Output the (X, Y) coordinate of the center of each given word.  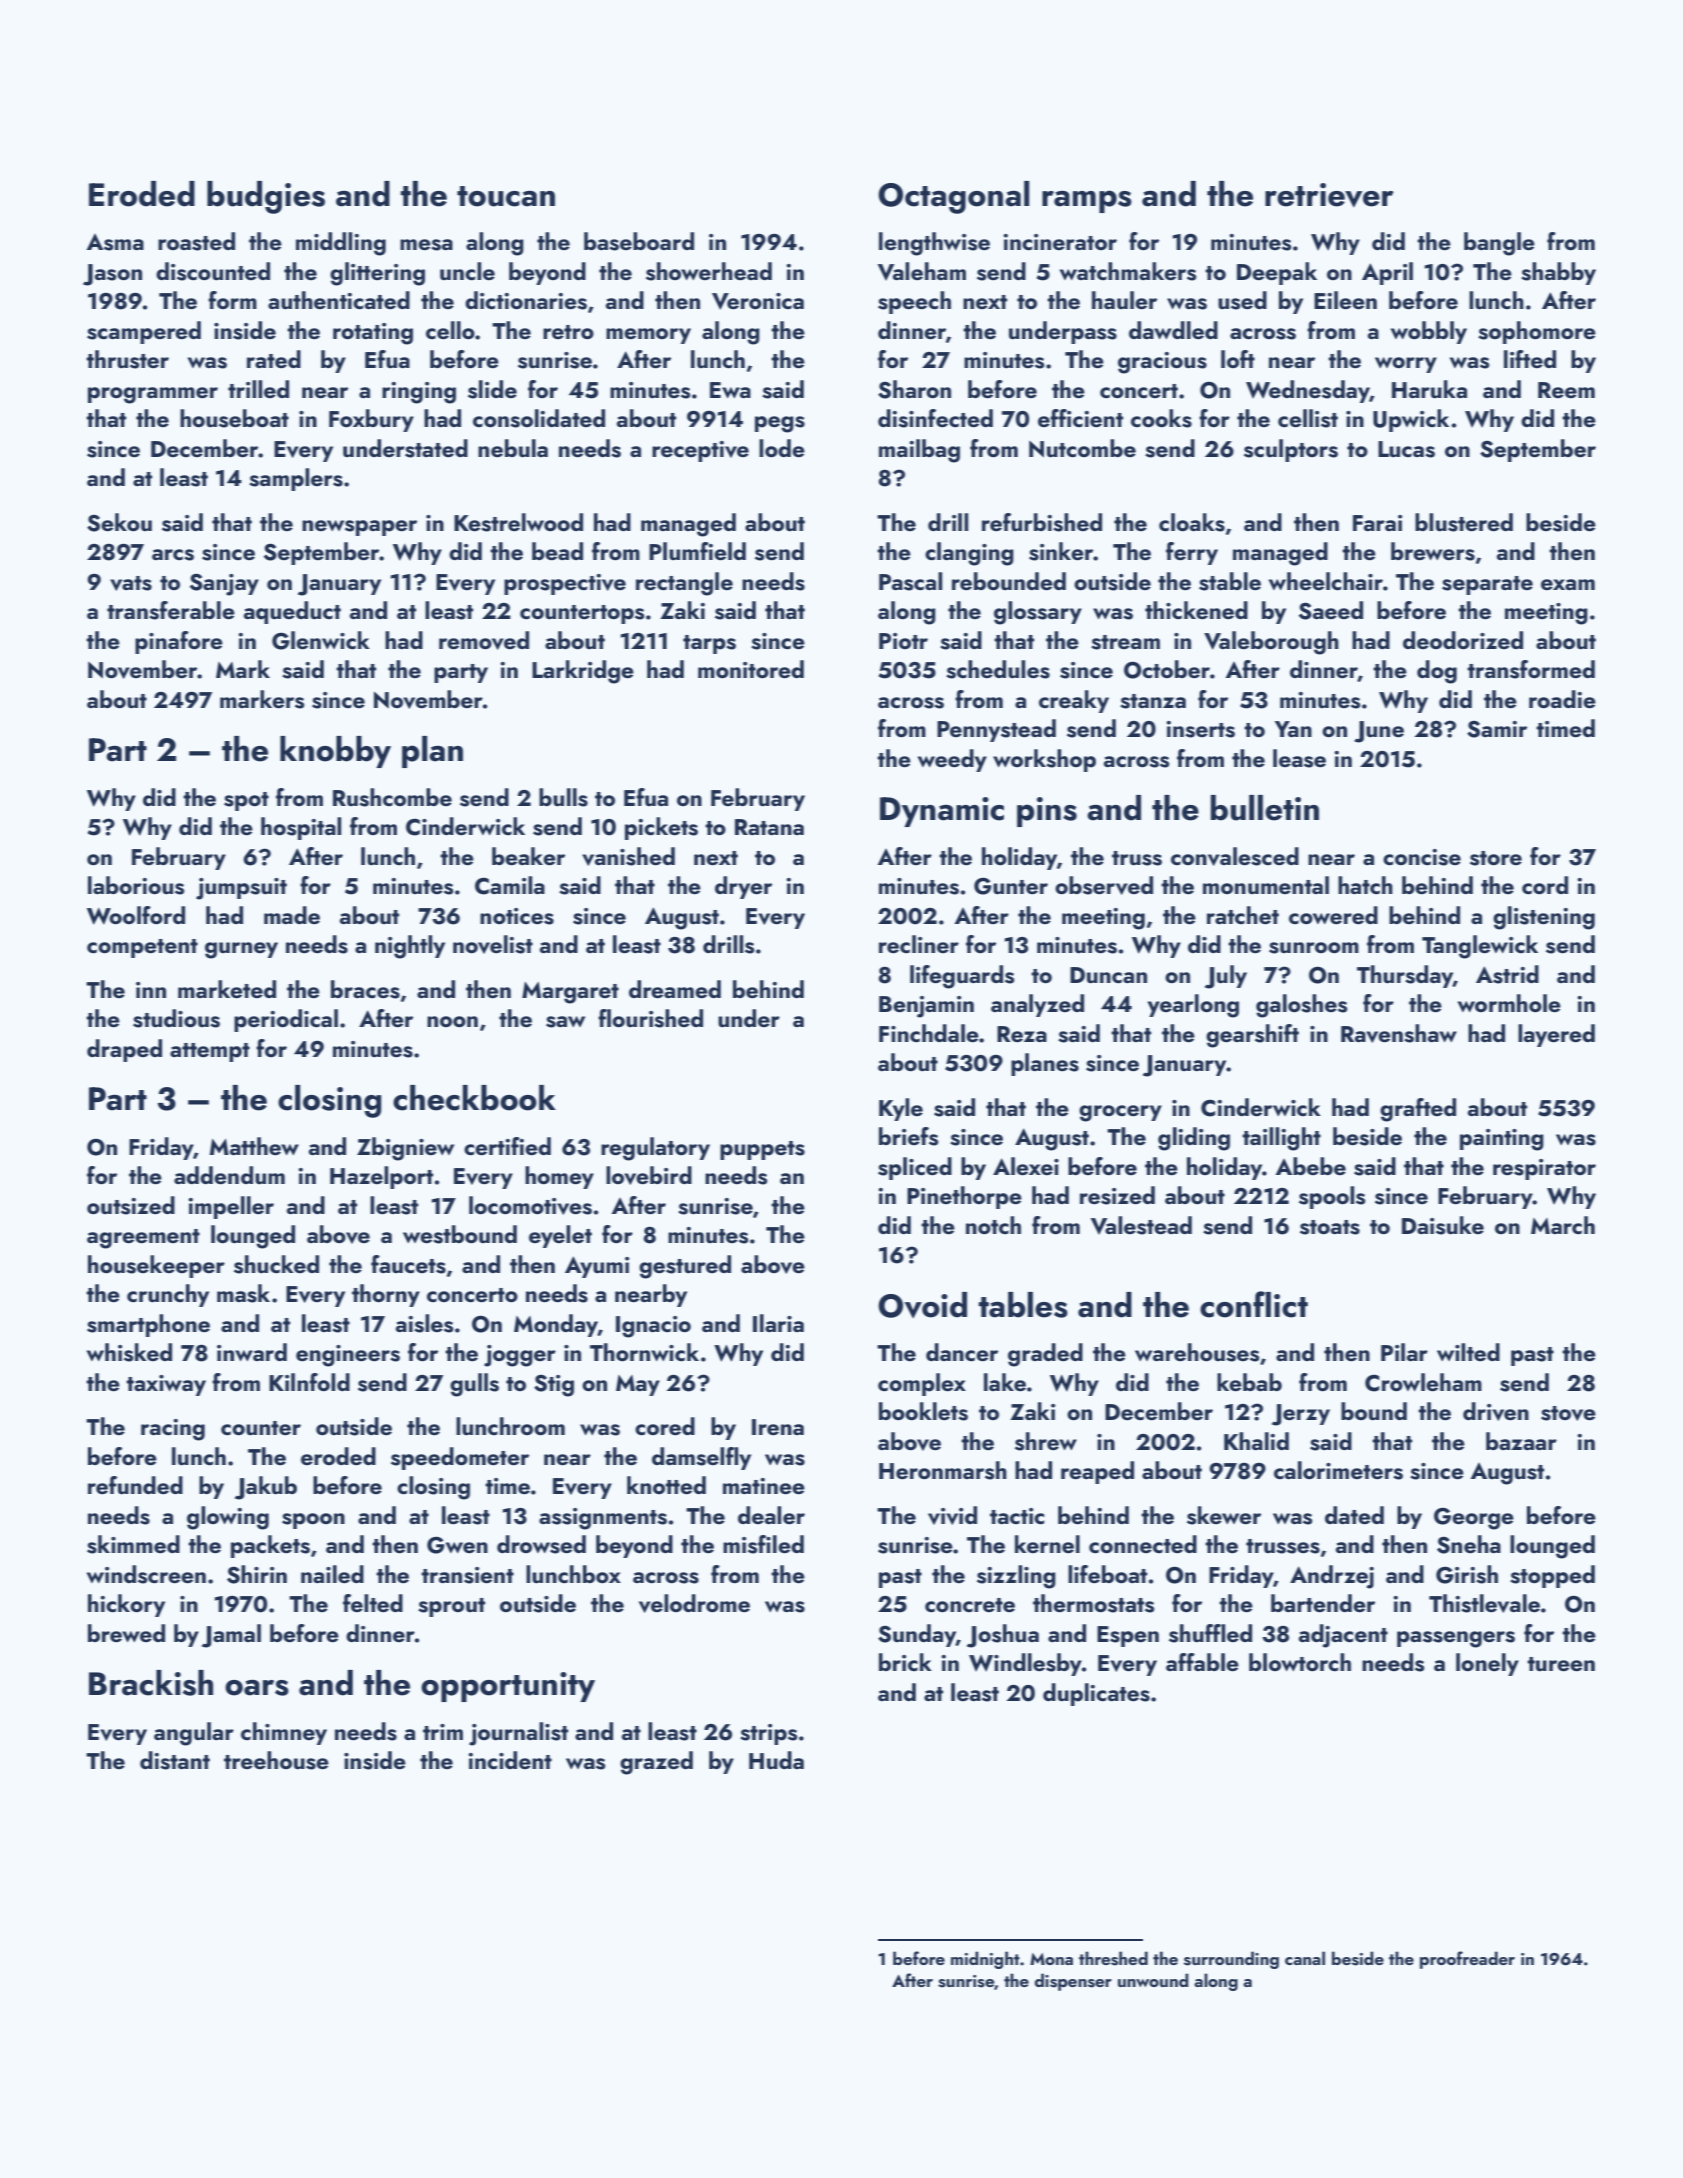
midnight (985, 1960)
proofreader (1467, 1960)
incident (510, 1760)
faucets (408, 1264)
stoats (1330, 1227)
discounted (213, 271)
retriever (1329, 195)
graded (1045, 1355)
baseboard (639, 241)
